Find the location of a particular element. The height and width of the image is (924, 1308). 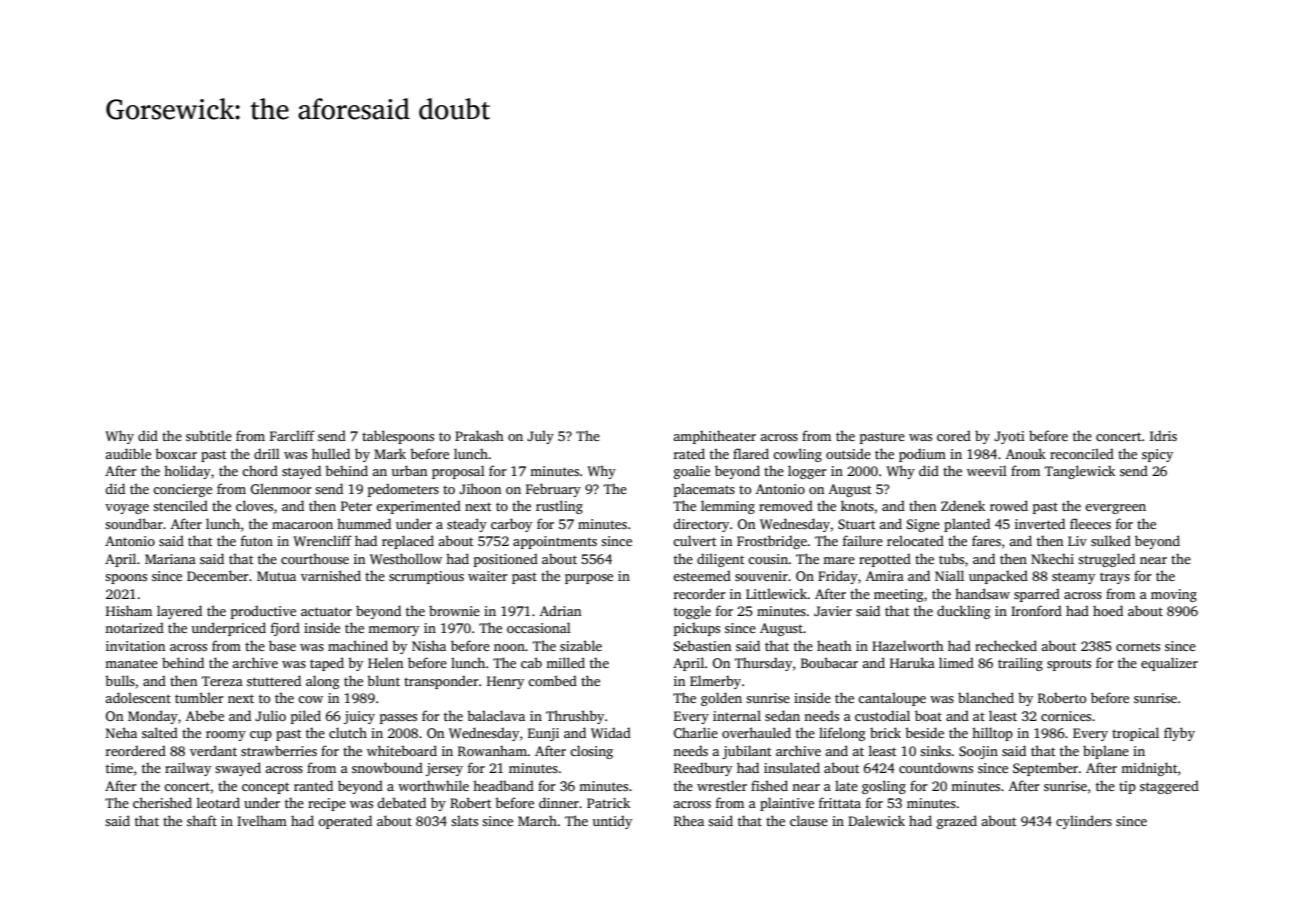

noon is located at coordinates (509, 647).
